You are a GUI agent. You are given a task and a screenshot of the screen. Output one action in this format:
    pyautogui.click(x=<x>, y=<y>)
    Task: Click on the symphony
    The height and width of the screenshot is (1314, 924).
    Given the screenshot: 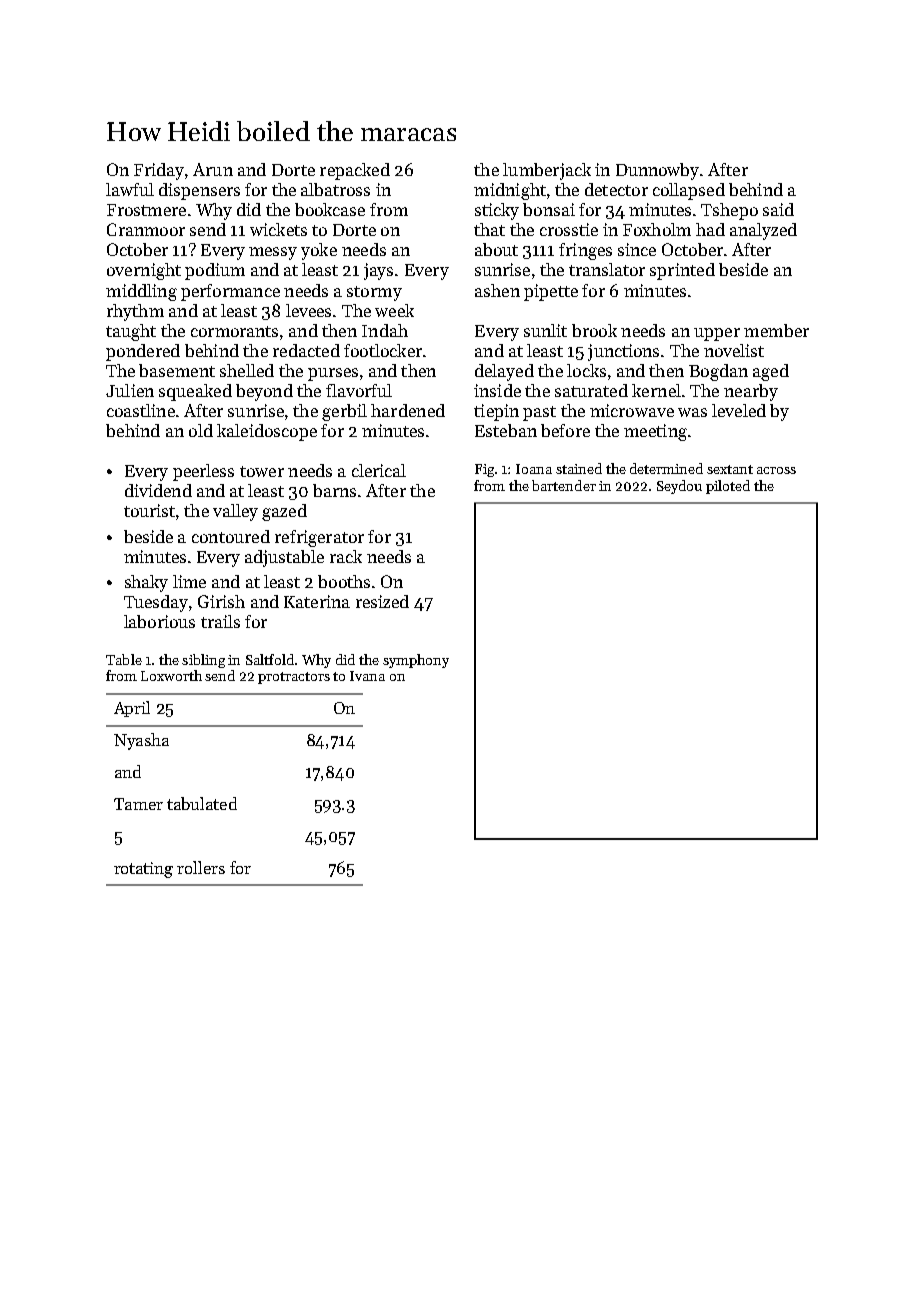 What is the action you would take?
    pyautogui.click(x=416, y=661)
